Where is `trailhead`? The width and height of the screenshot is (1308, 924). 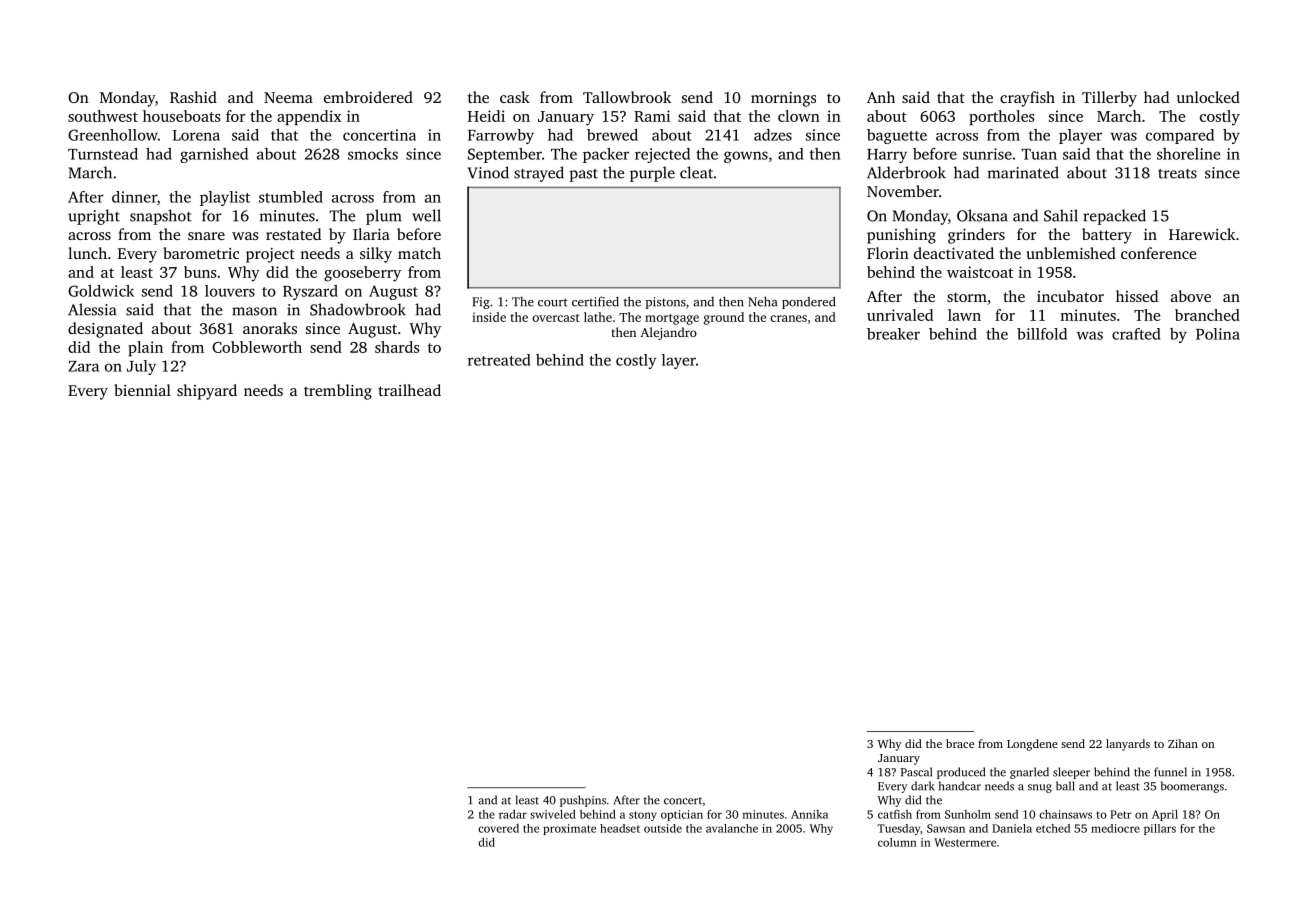 trailhead is located at coordinates (409, 390).
